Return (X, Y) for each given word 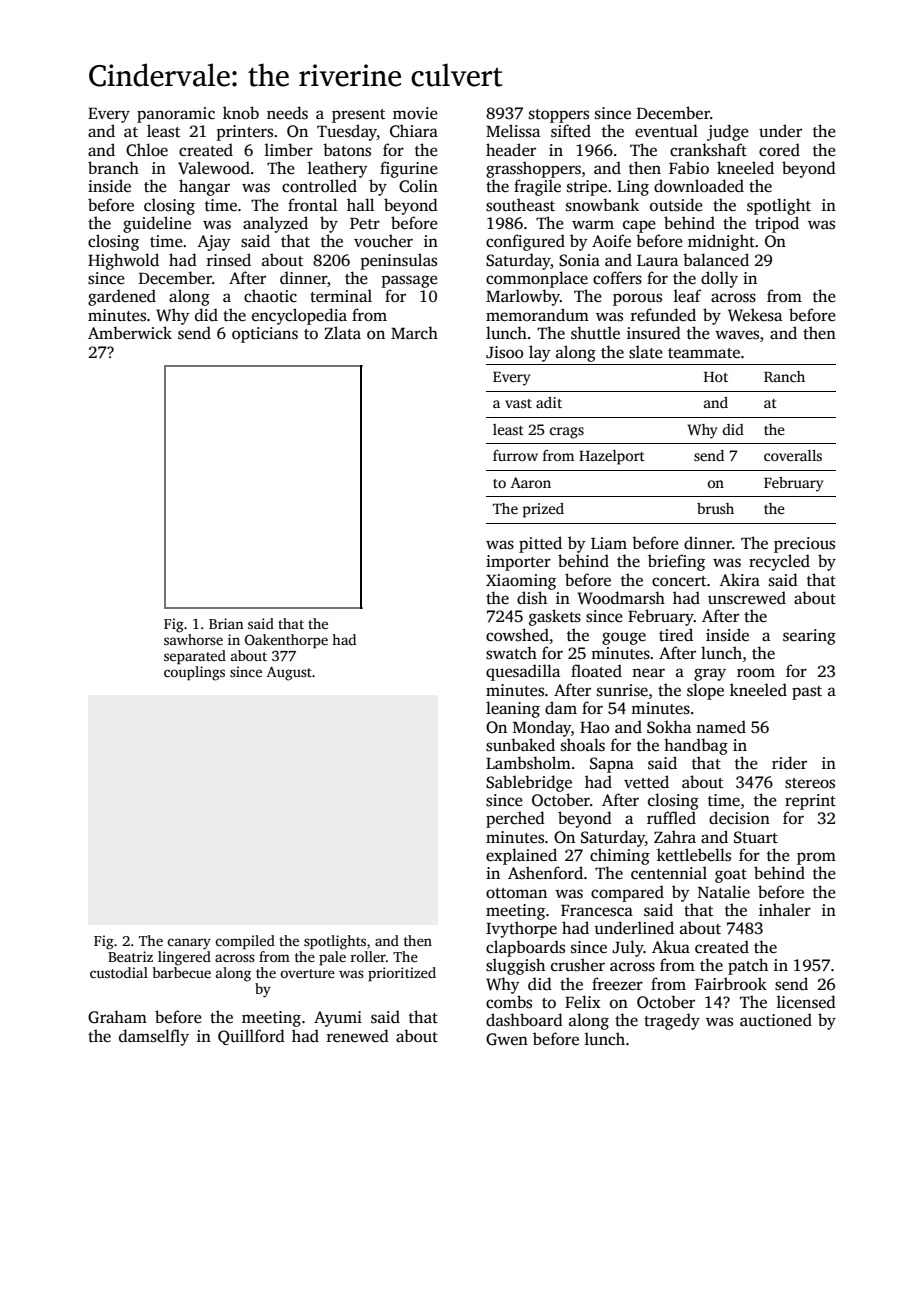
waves (737, 335)
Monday (542, 728)
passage (410, 281)
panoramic (176, 115)
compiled (245, 942)
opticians (265, 335)
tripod (777, 224)
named (721, 727)
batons (347, 150)
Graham (117, 1017)
